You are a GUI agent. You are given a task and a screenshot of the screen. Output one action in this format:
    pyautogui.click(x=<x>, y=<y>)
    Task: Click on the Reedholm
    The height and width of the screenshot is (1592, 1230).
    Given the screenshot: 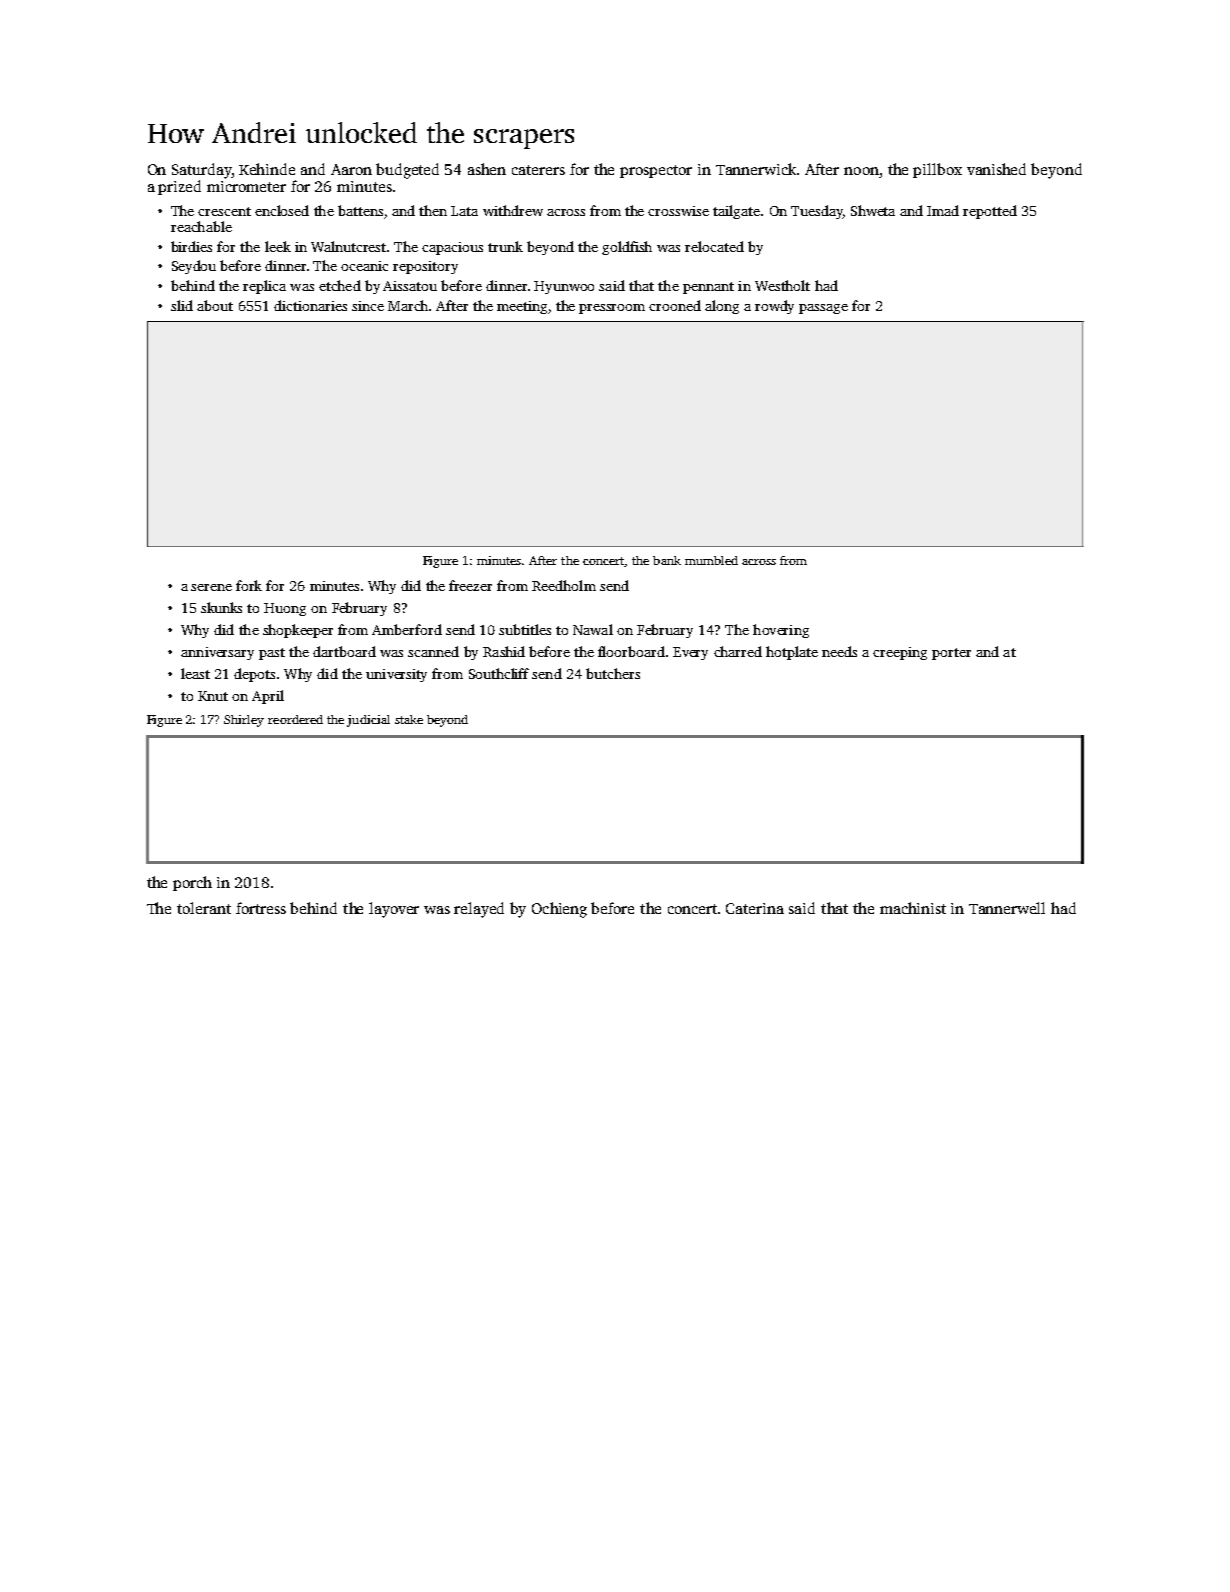 What is the action you would take?
    pyautogui.click(x=564, y=585)
